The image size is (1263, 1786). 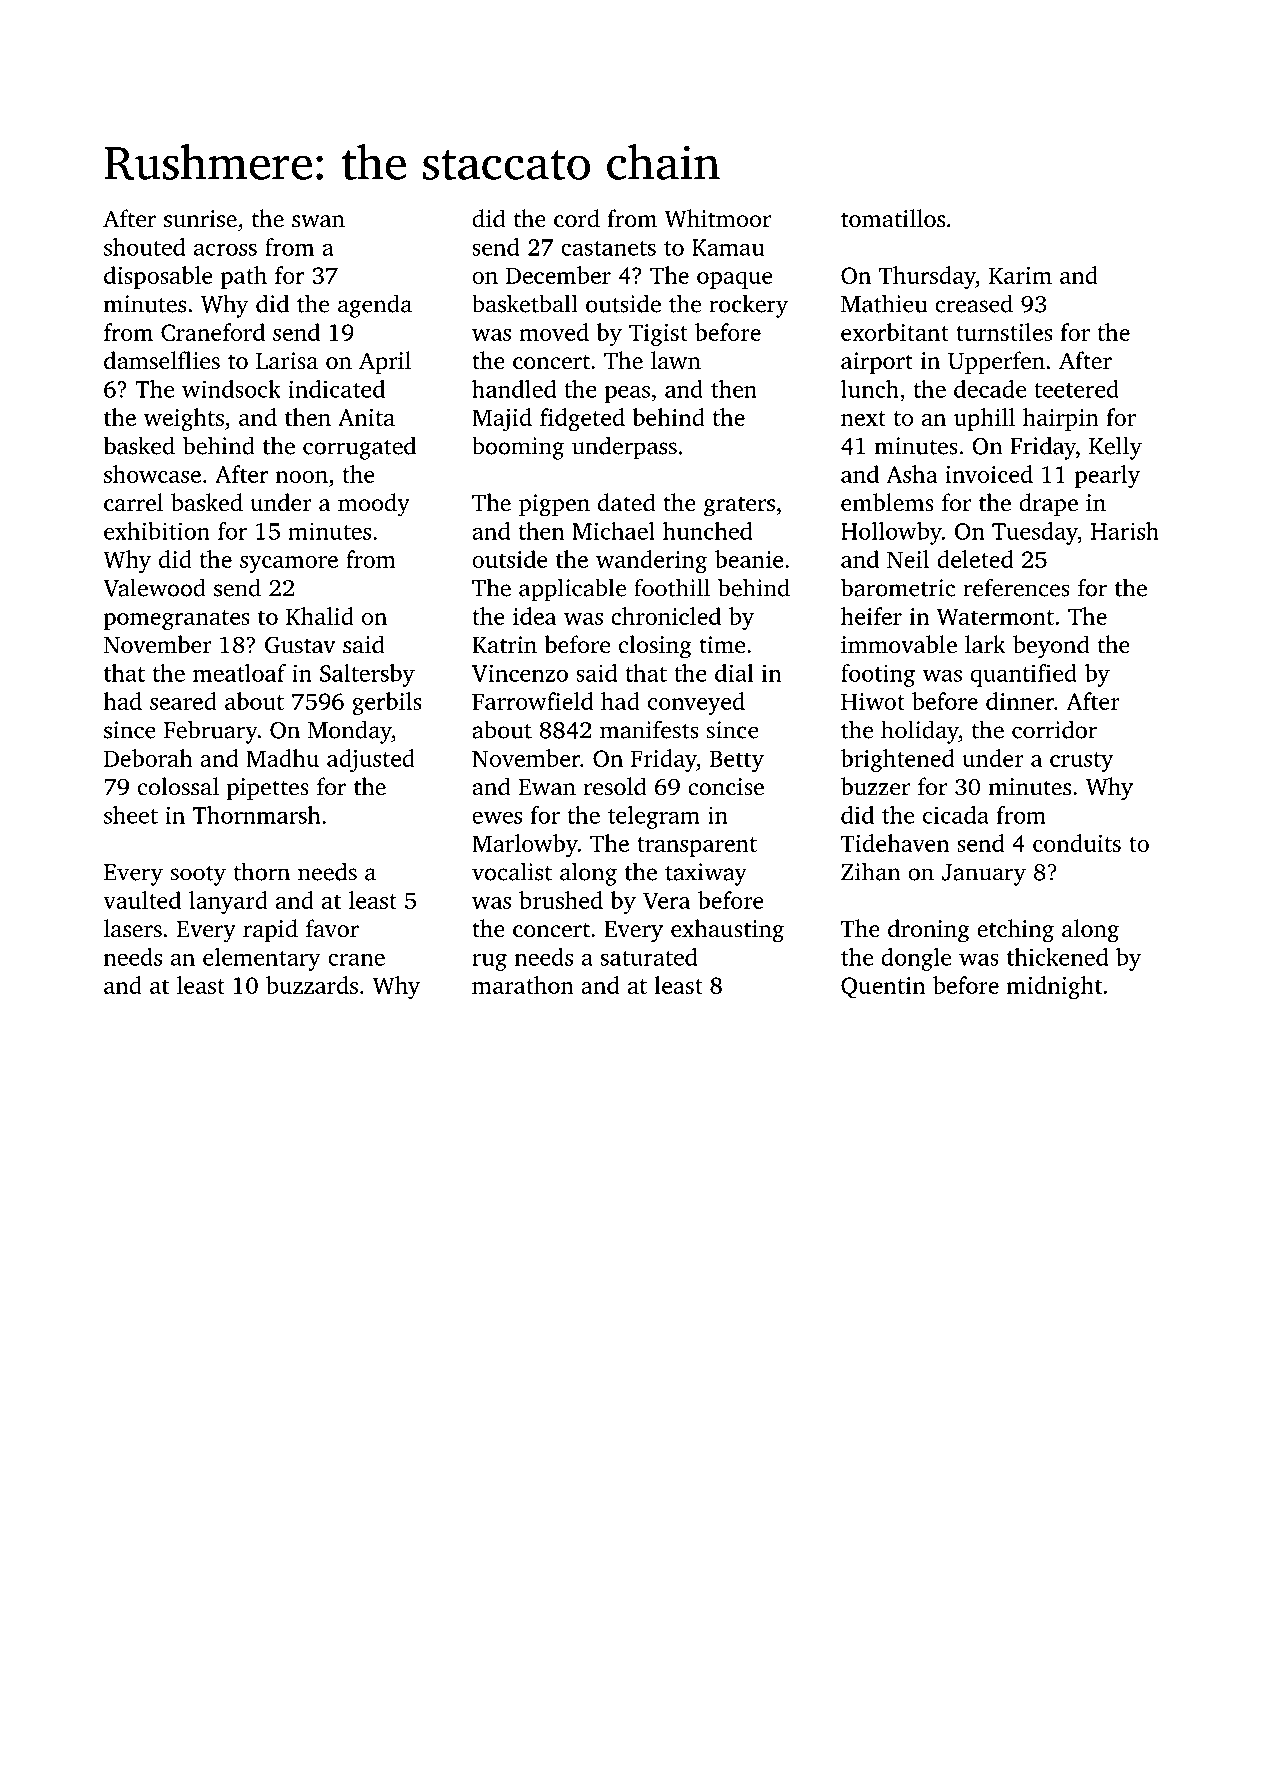 What do you see at coordinates (1076, 389) in the document?
I see `teetered` at bounding box center [1076, 389].
